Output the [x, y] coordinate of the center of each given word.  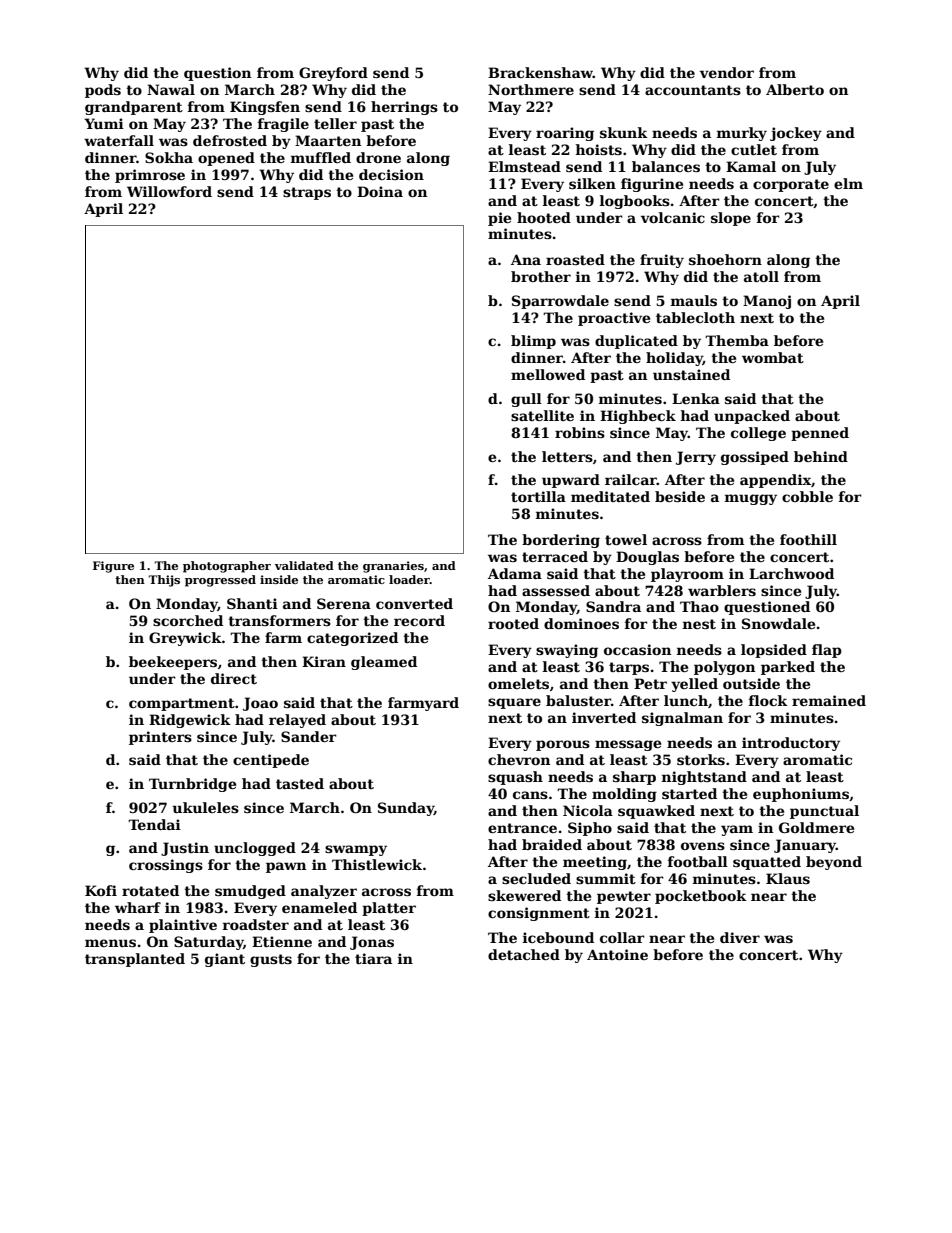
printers [160, 738]
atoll [761, 276]
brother [541, 276]
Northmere [531, 89]
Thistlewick [377, 864]
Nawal [171, 89]
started [689, 793]
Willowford [169, 191]
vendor [727, 72]
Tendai [154, 824]
